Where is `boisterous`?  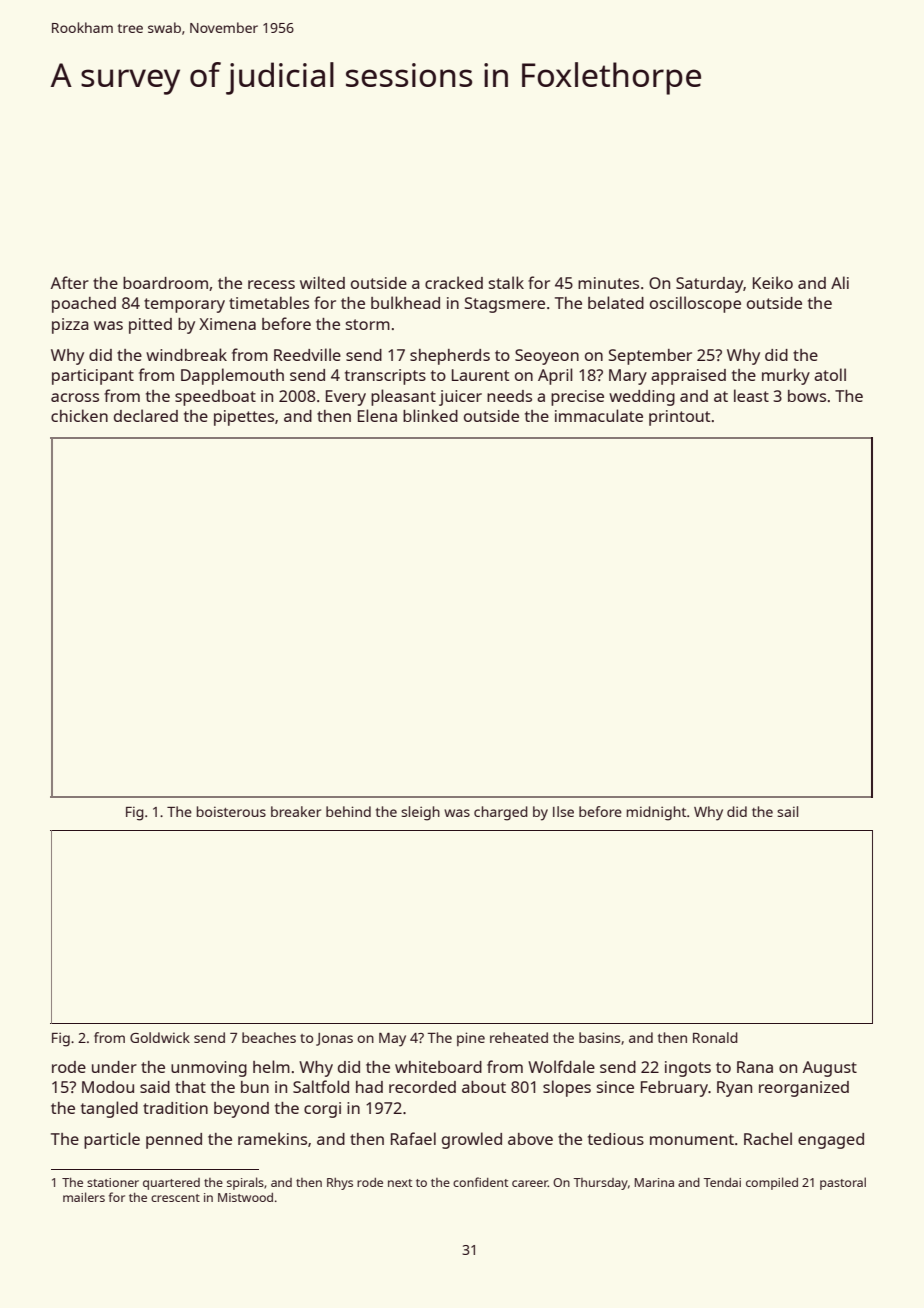 boisterous is located at coordinates (231, 811).
